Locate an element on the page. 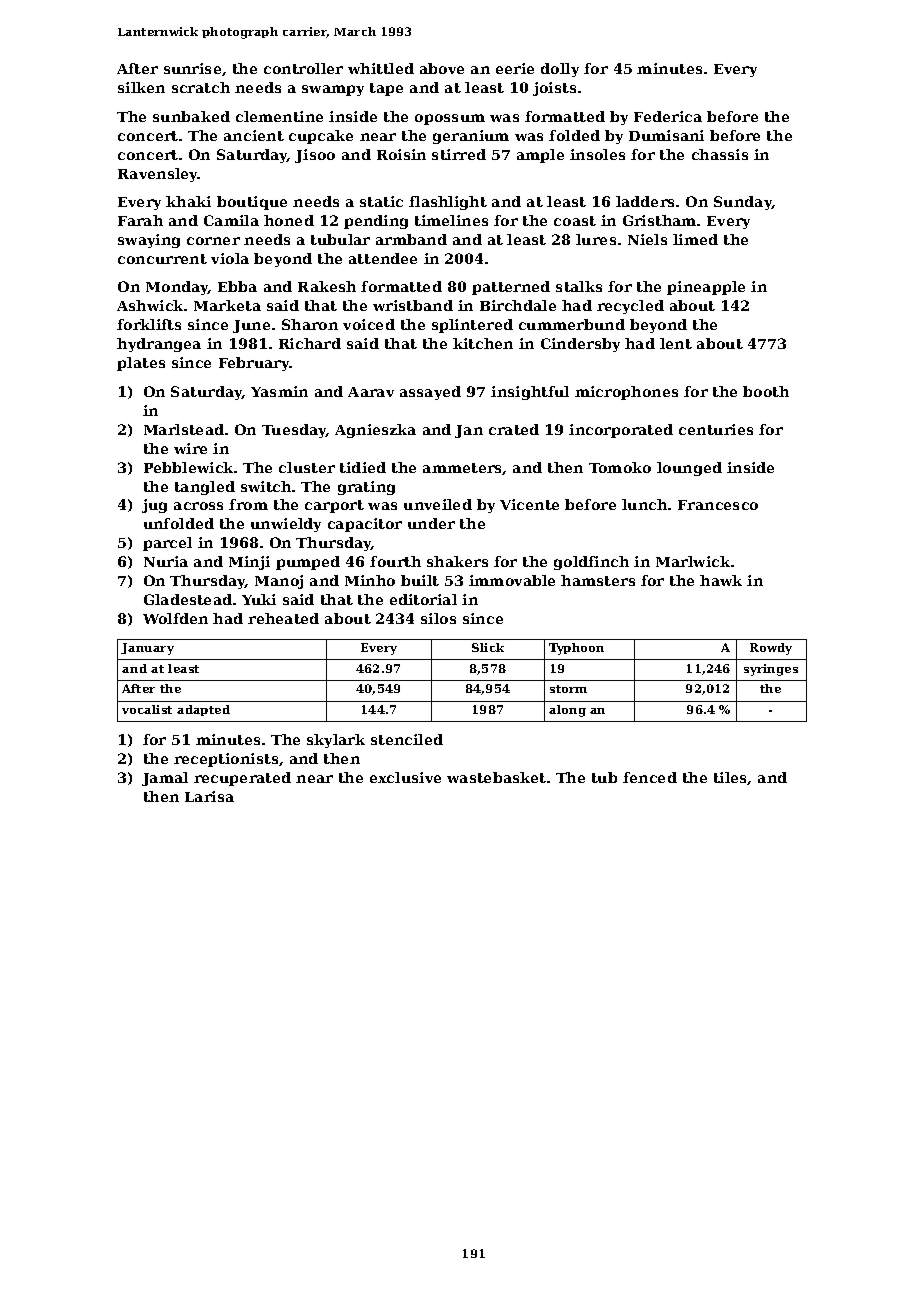 This page has height=1308, width=924. Wolfden is located at coordinates (175, 618).
